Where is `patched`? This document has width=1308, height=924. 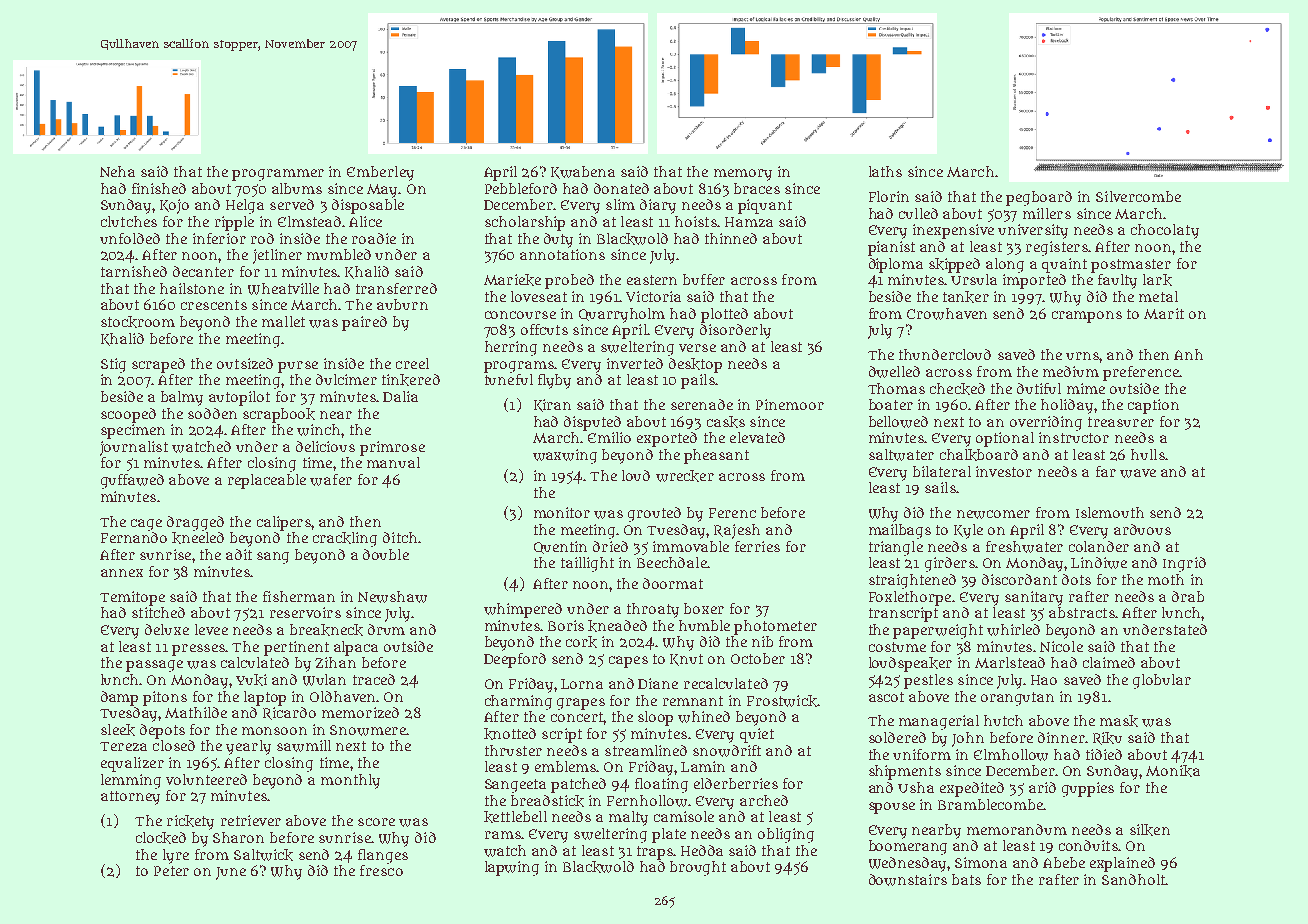
patched is located at coordinates (578, 785).
